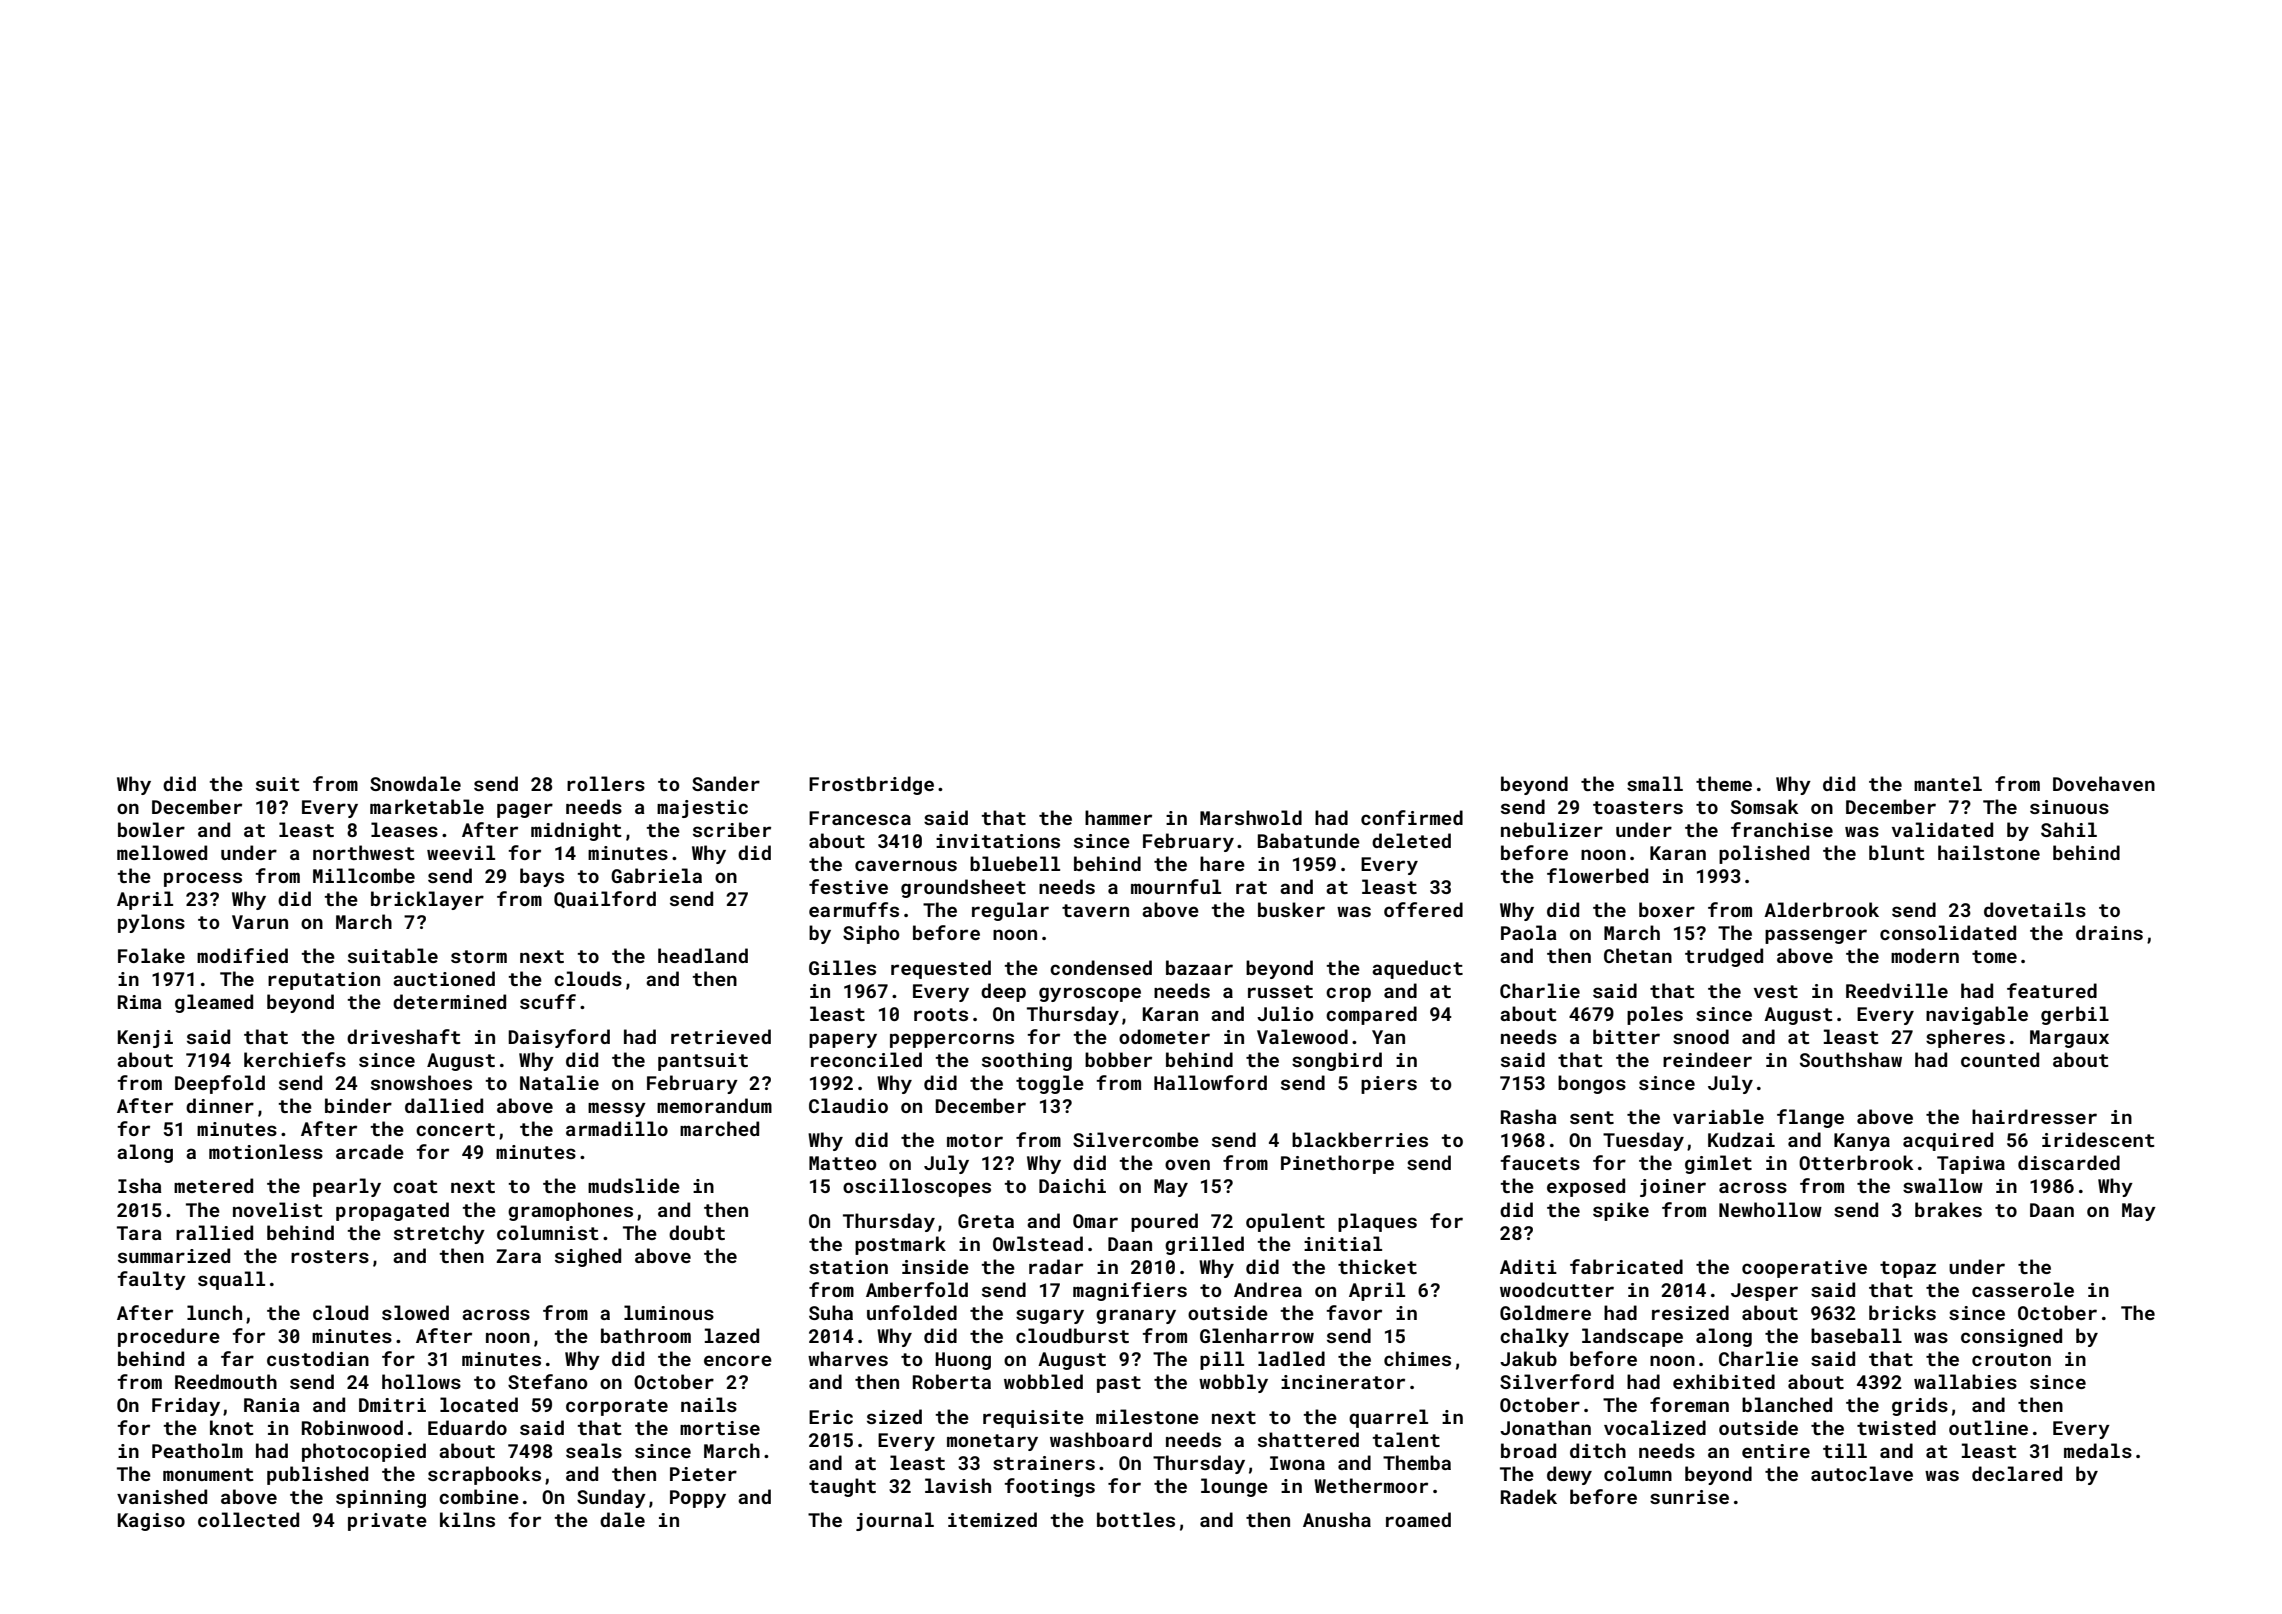  I want to click on small, so click(1655, 783).
